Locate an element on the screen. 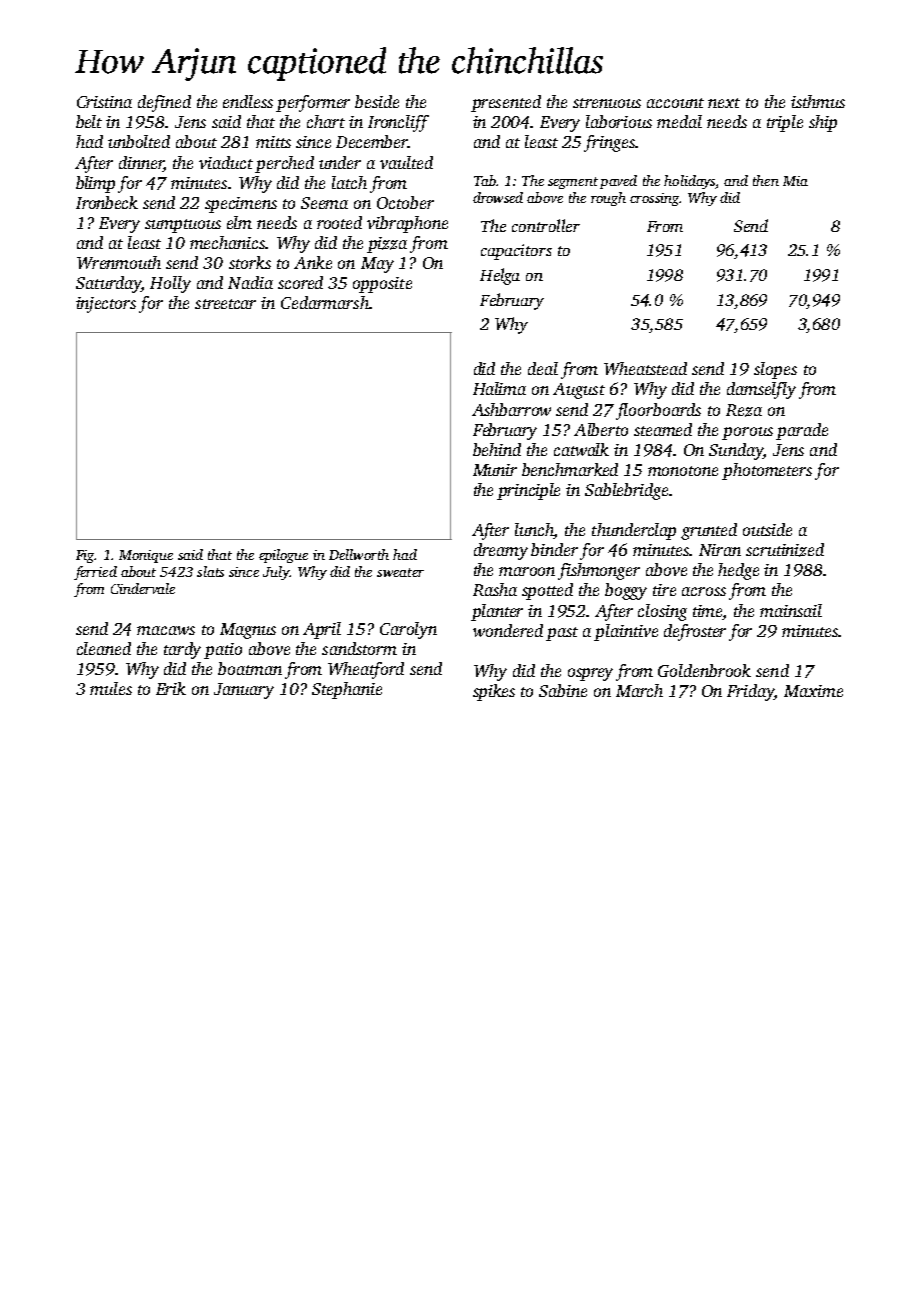  Fig is located at coordinates (85, 556).
